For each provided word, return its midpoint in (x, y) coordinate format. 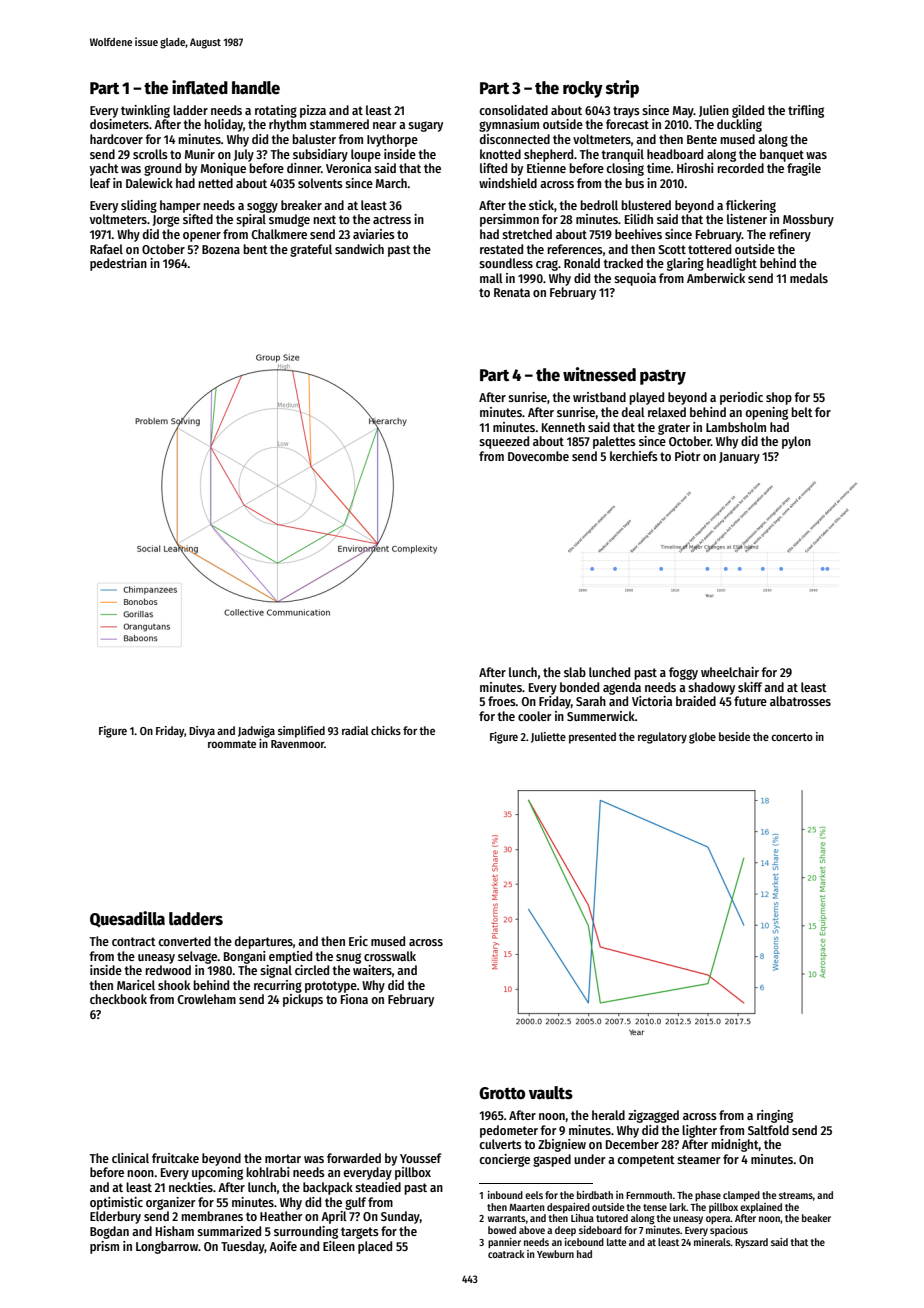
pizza (313, 111)
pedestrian (118, 264)
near (385, 125)
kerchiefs (634, 456)
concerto (792, 737)
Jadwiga (256, 732)
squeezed (504, 442)
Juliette (548, 737)
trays (626, 112)
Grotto (502, 1093)
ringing (775, 1116)
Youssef (421, 1158)
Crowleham (206, 999)
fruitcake (175, 1158)
